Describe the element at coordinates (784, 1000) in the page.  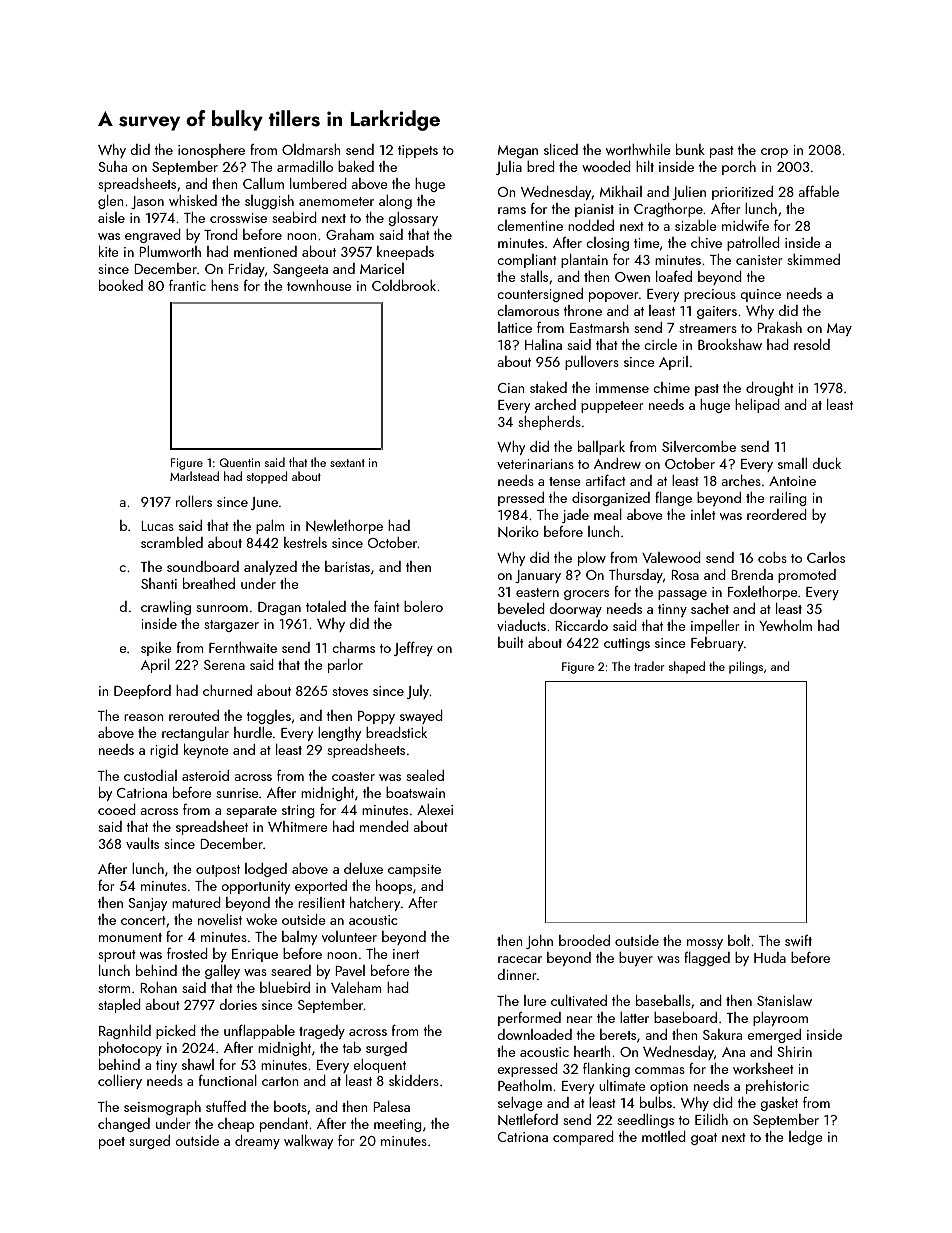
I see `Stanislaw` at that location.
